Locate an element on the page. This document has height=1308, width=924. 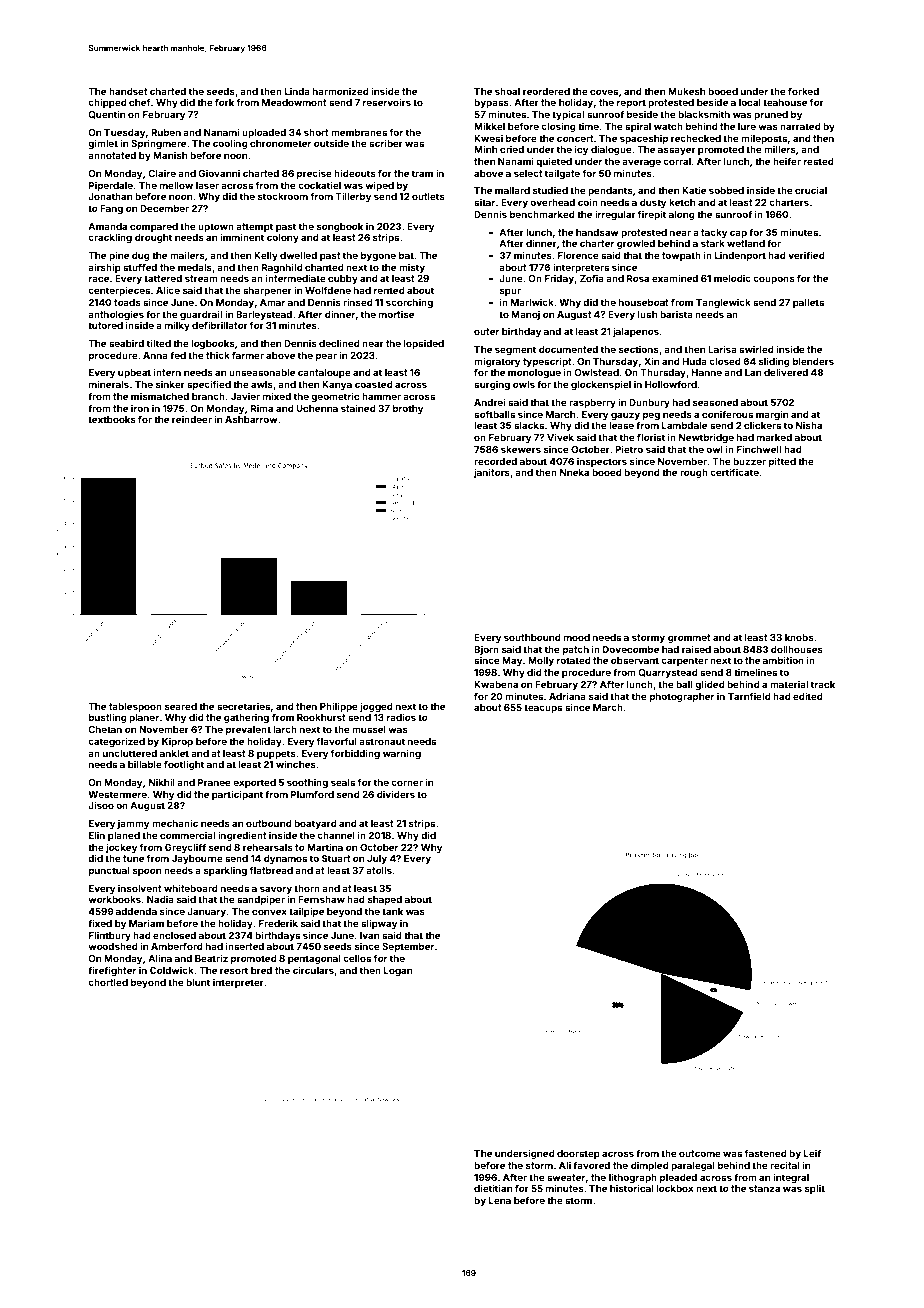
radios is located at coordinates (401, 717).
